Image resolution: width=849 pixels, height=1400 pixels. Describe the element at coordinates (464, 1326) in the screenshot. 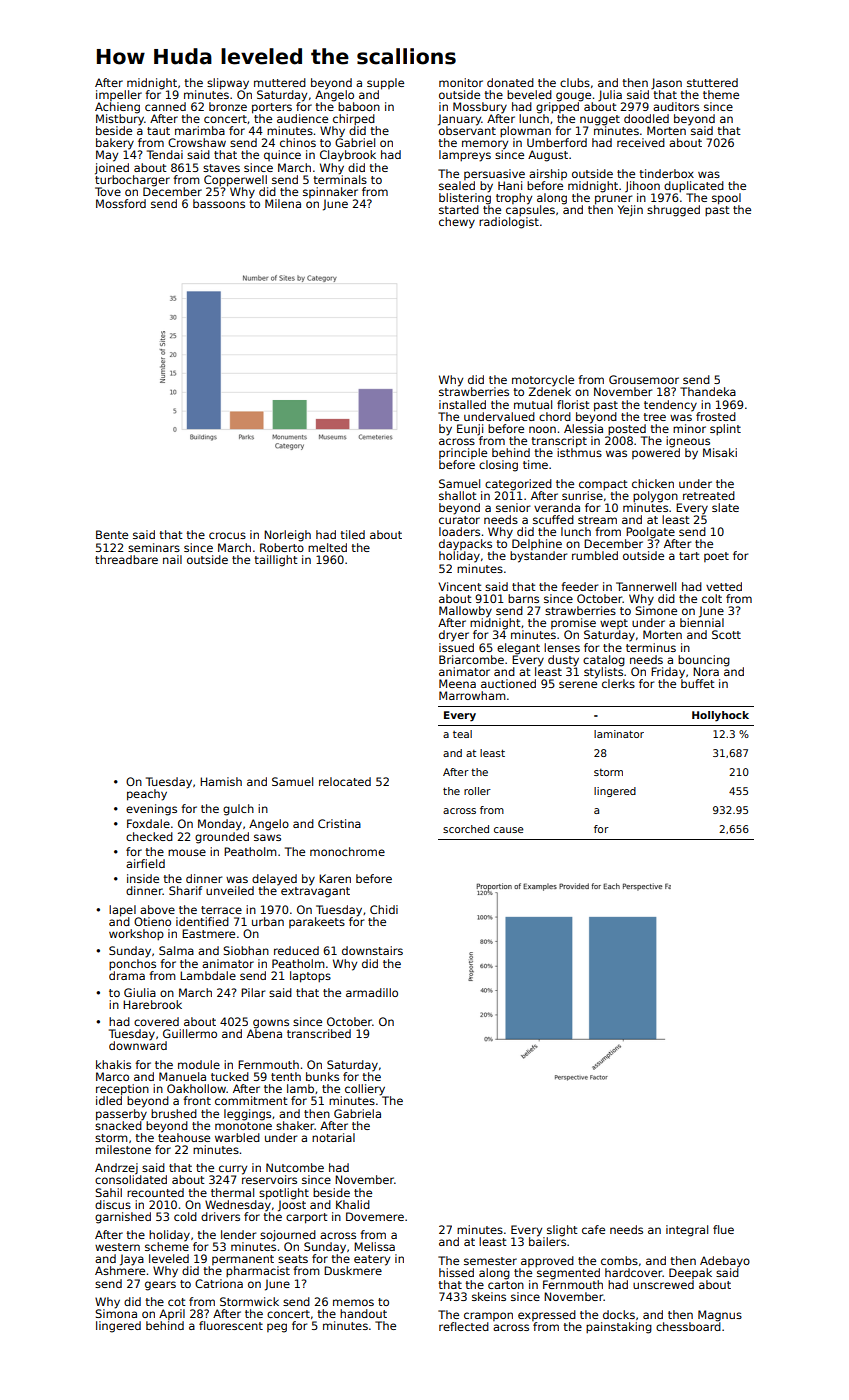

I see `reflected` at that location.
